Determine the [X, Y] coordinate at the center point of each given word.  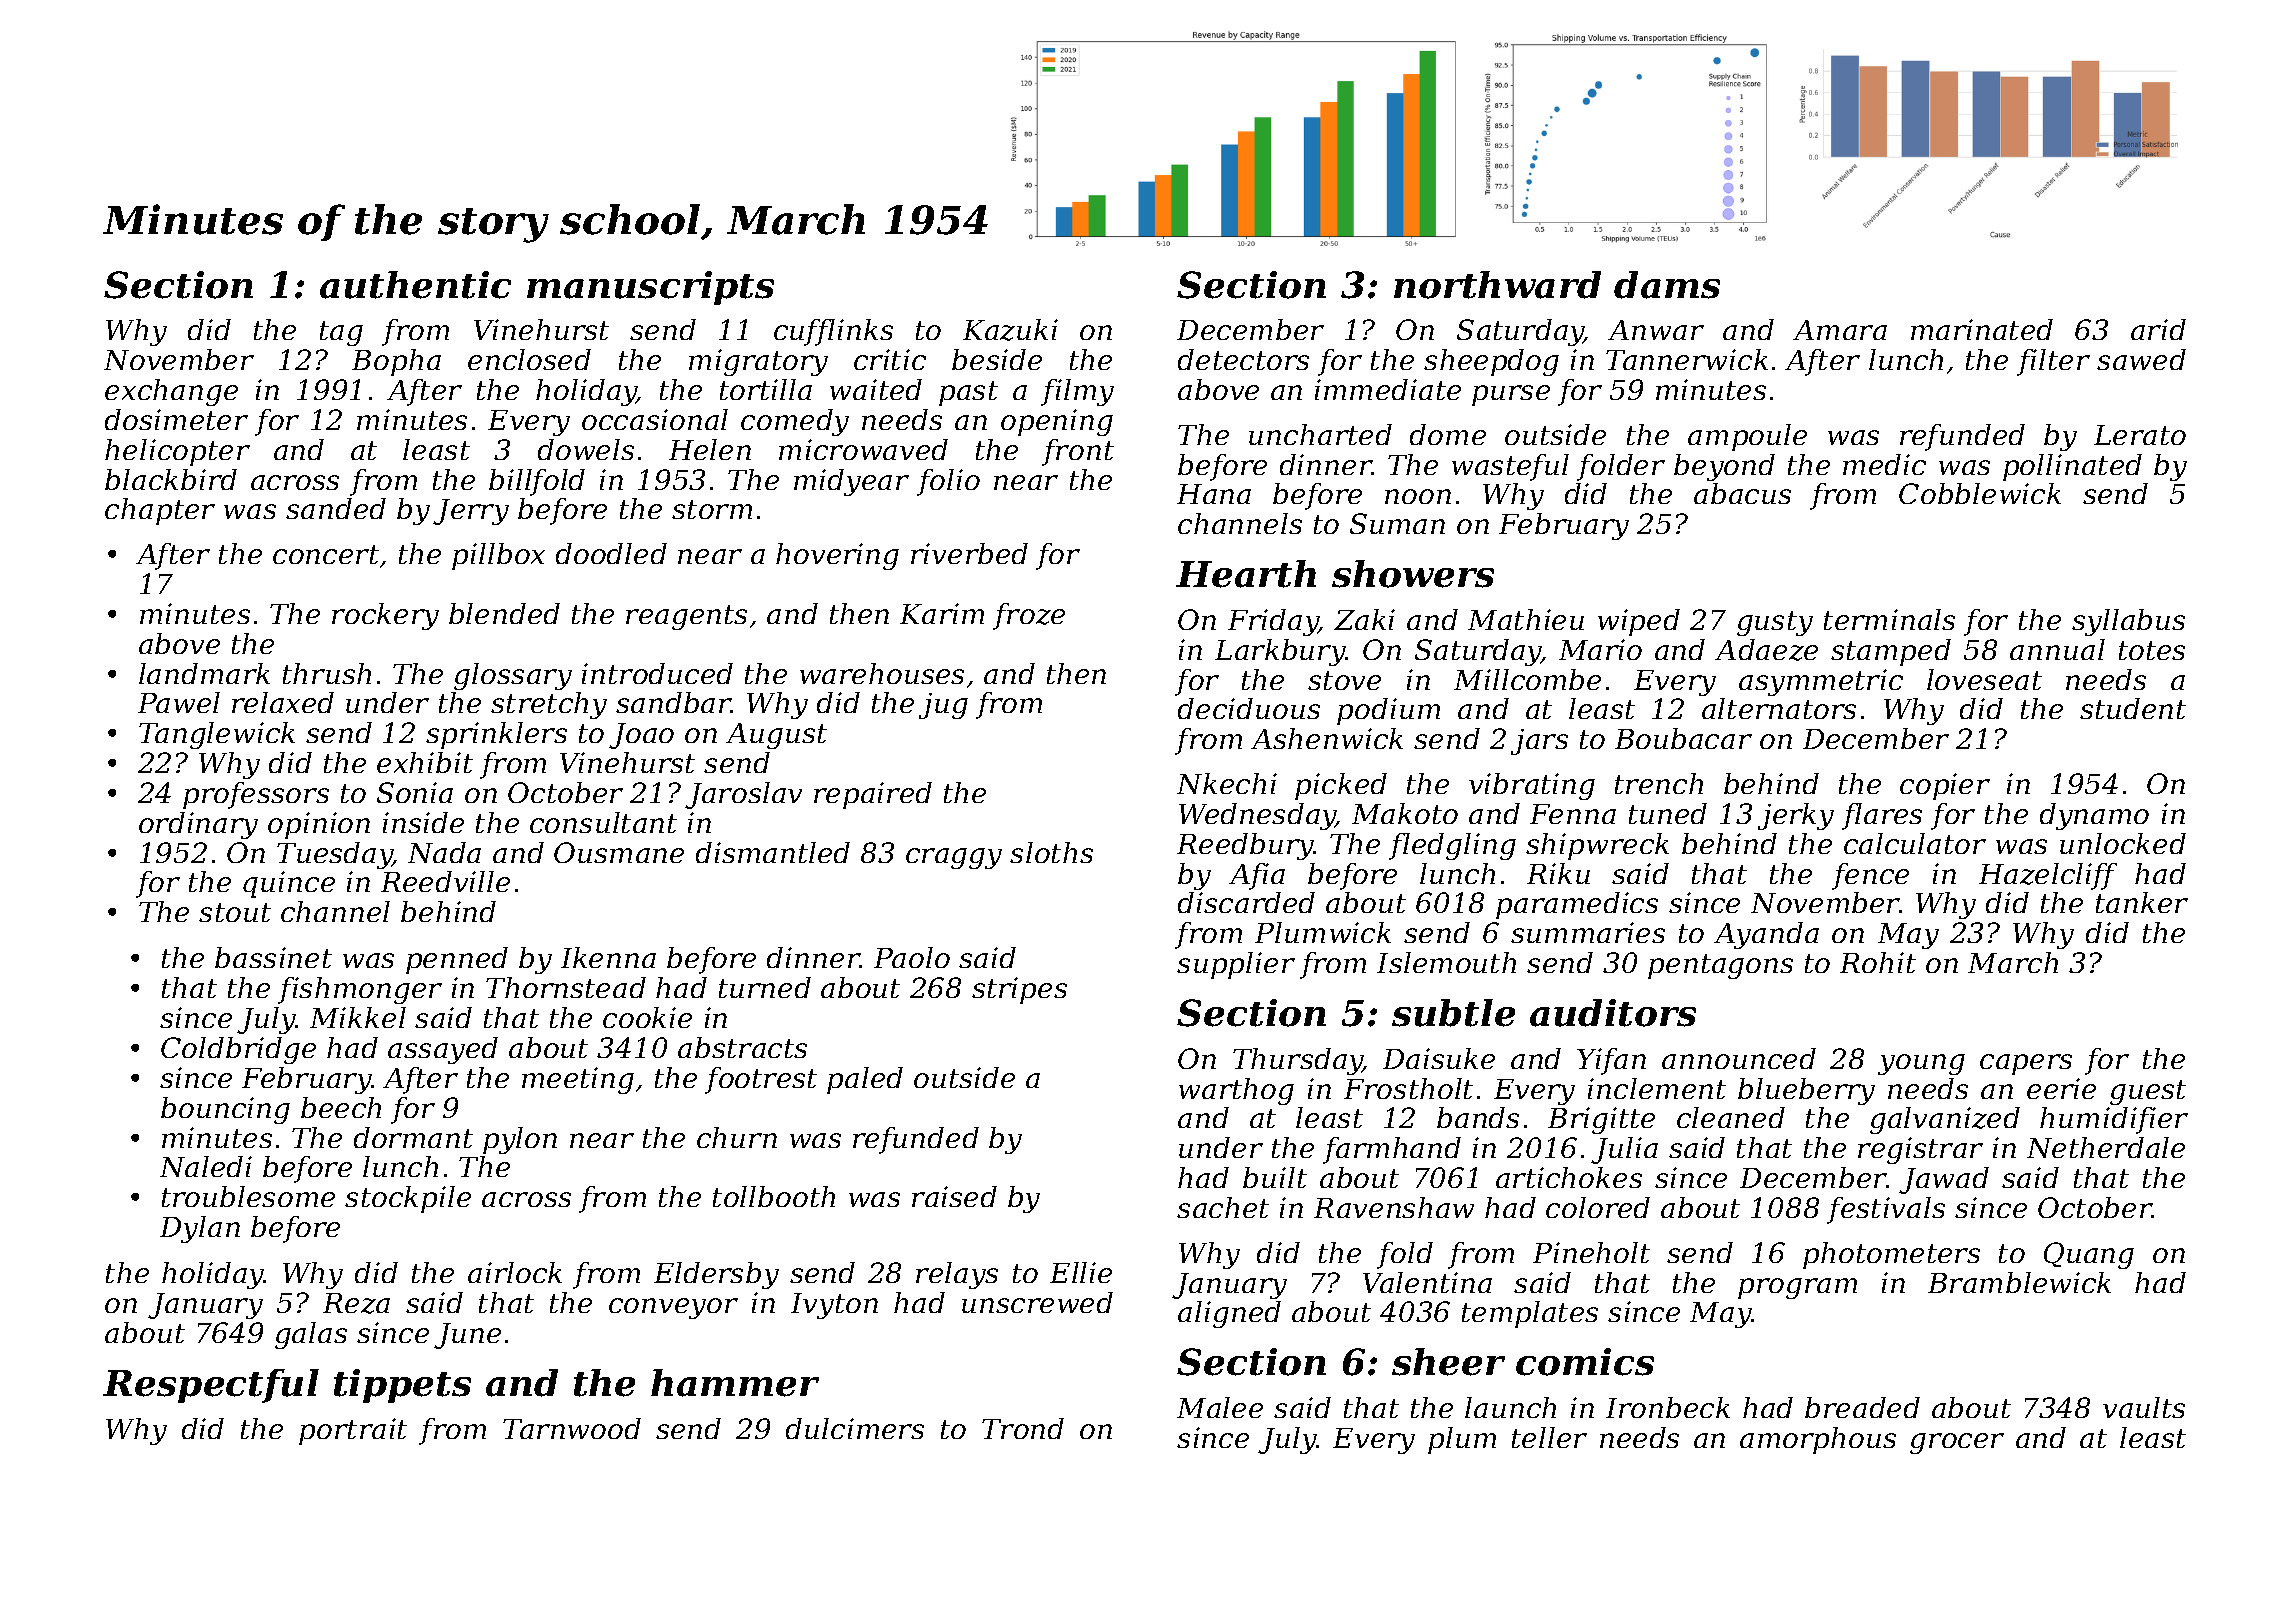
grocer [1957, 1443]
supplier [1236, 965]
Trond [1023, 1428]
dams [1667, 285]
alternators [1779, 708]
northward [1497, 285]
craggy [954, 858]
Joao [641, 736]
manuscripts [650, 288]
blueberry [1806, 1091]
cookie [647, 1017]
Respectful [211, 1386]
